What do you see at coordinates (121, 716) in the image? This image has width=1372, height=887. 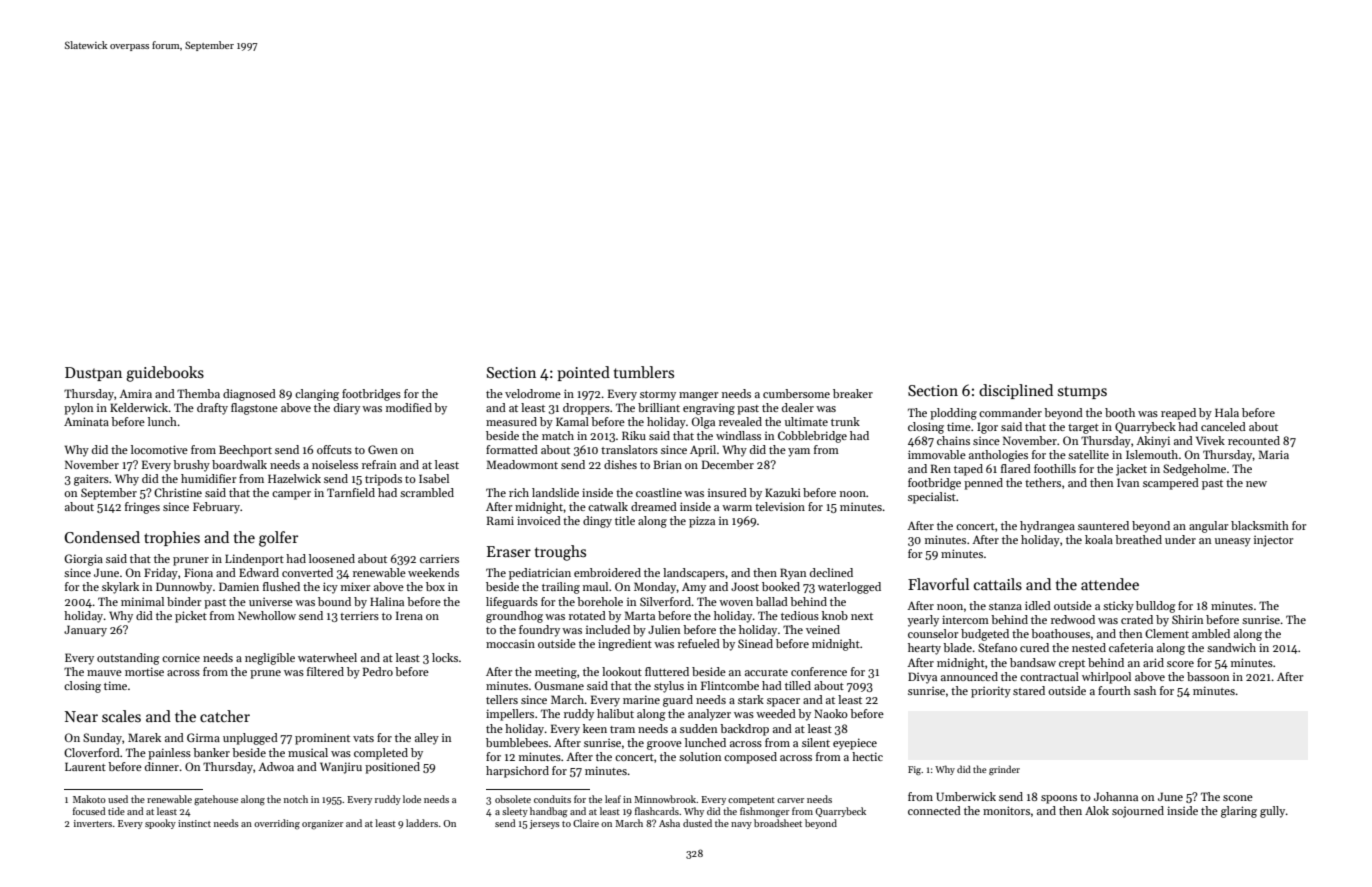 I see `scales` at bounding box center [121, 716].
